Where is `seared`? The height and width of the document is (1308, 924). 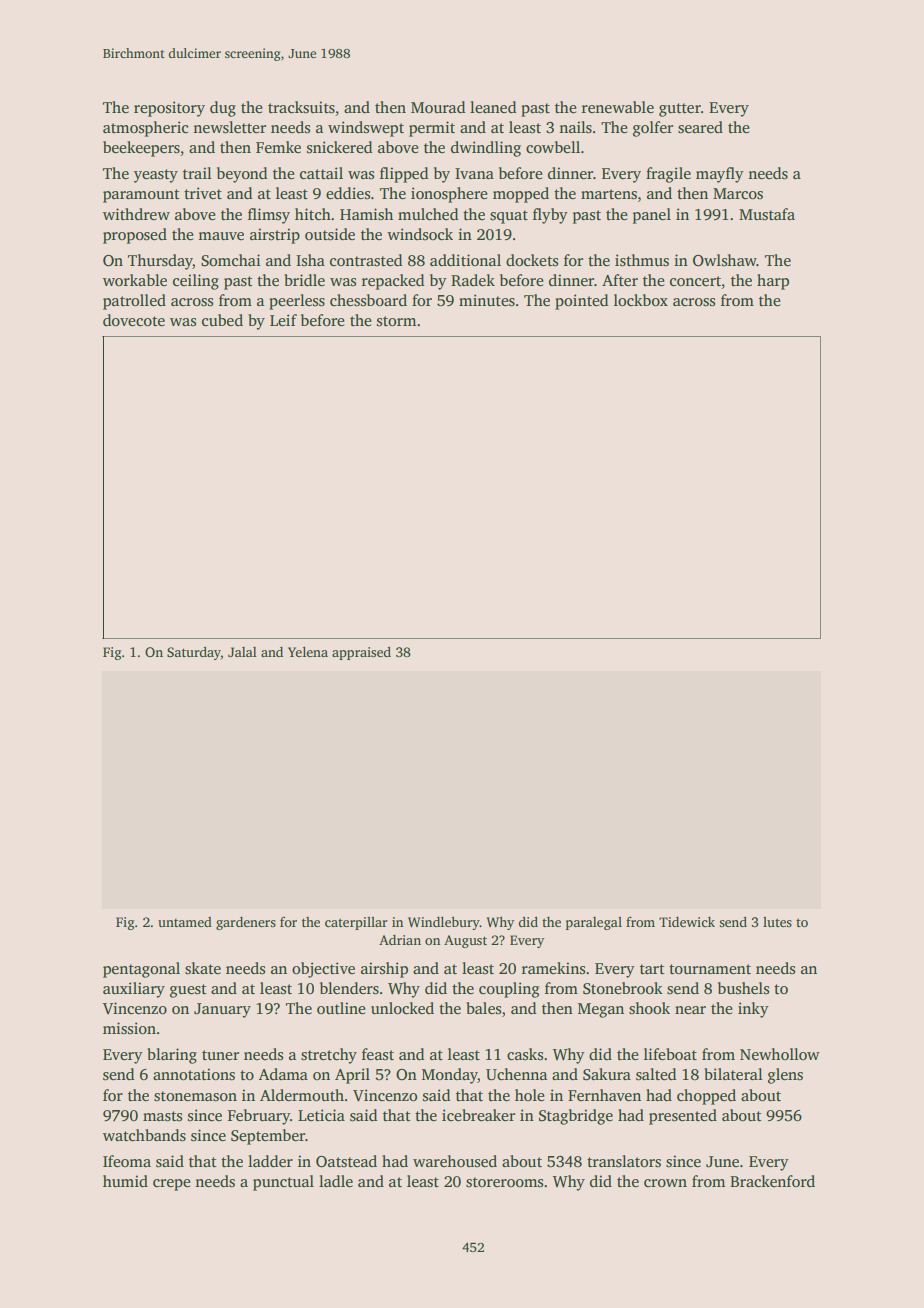
seared is located at coordinates (700, 127).
